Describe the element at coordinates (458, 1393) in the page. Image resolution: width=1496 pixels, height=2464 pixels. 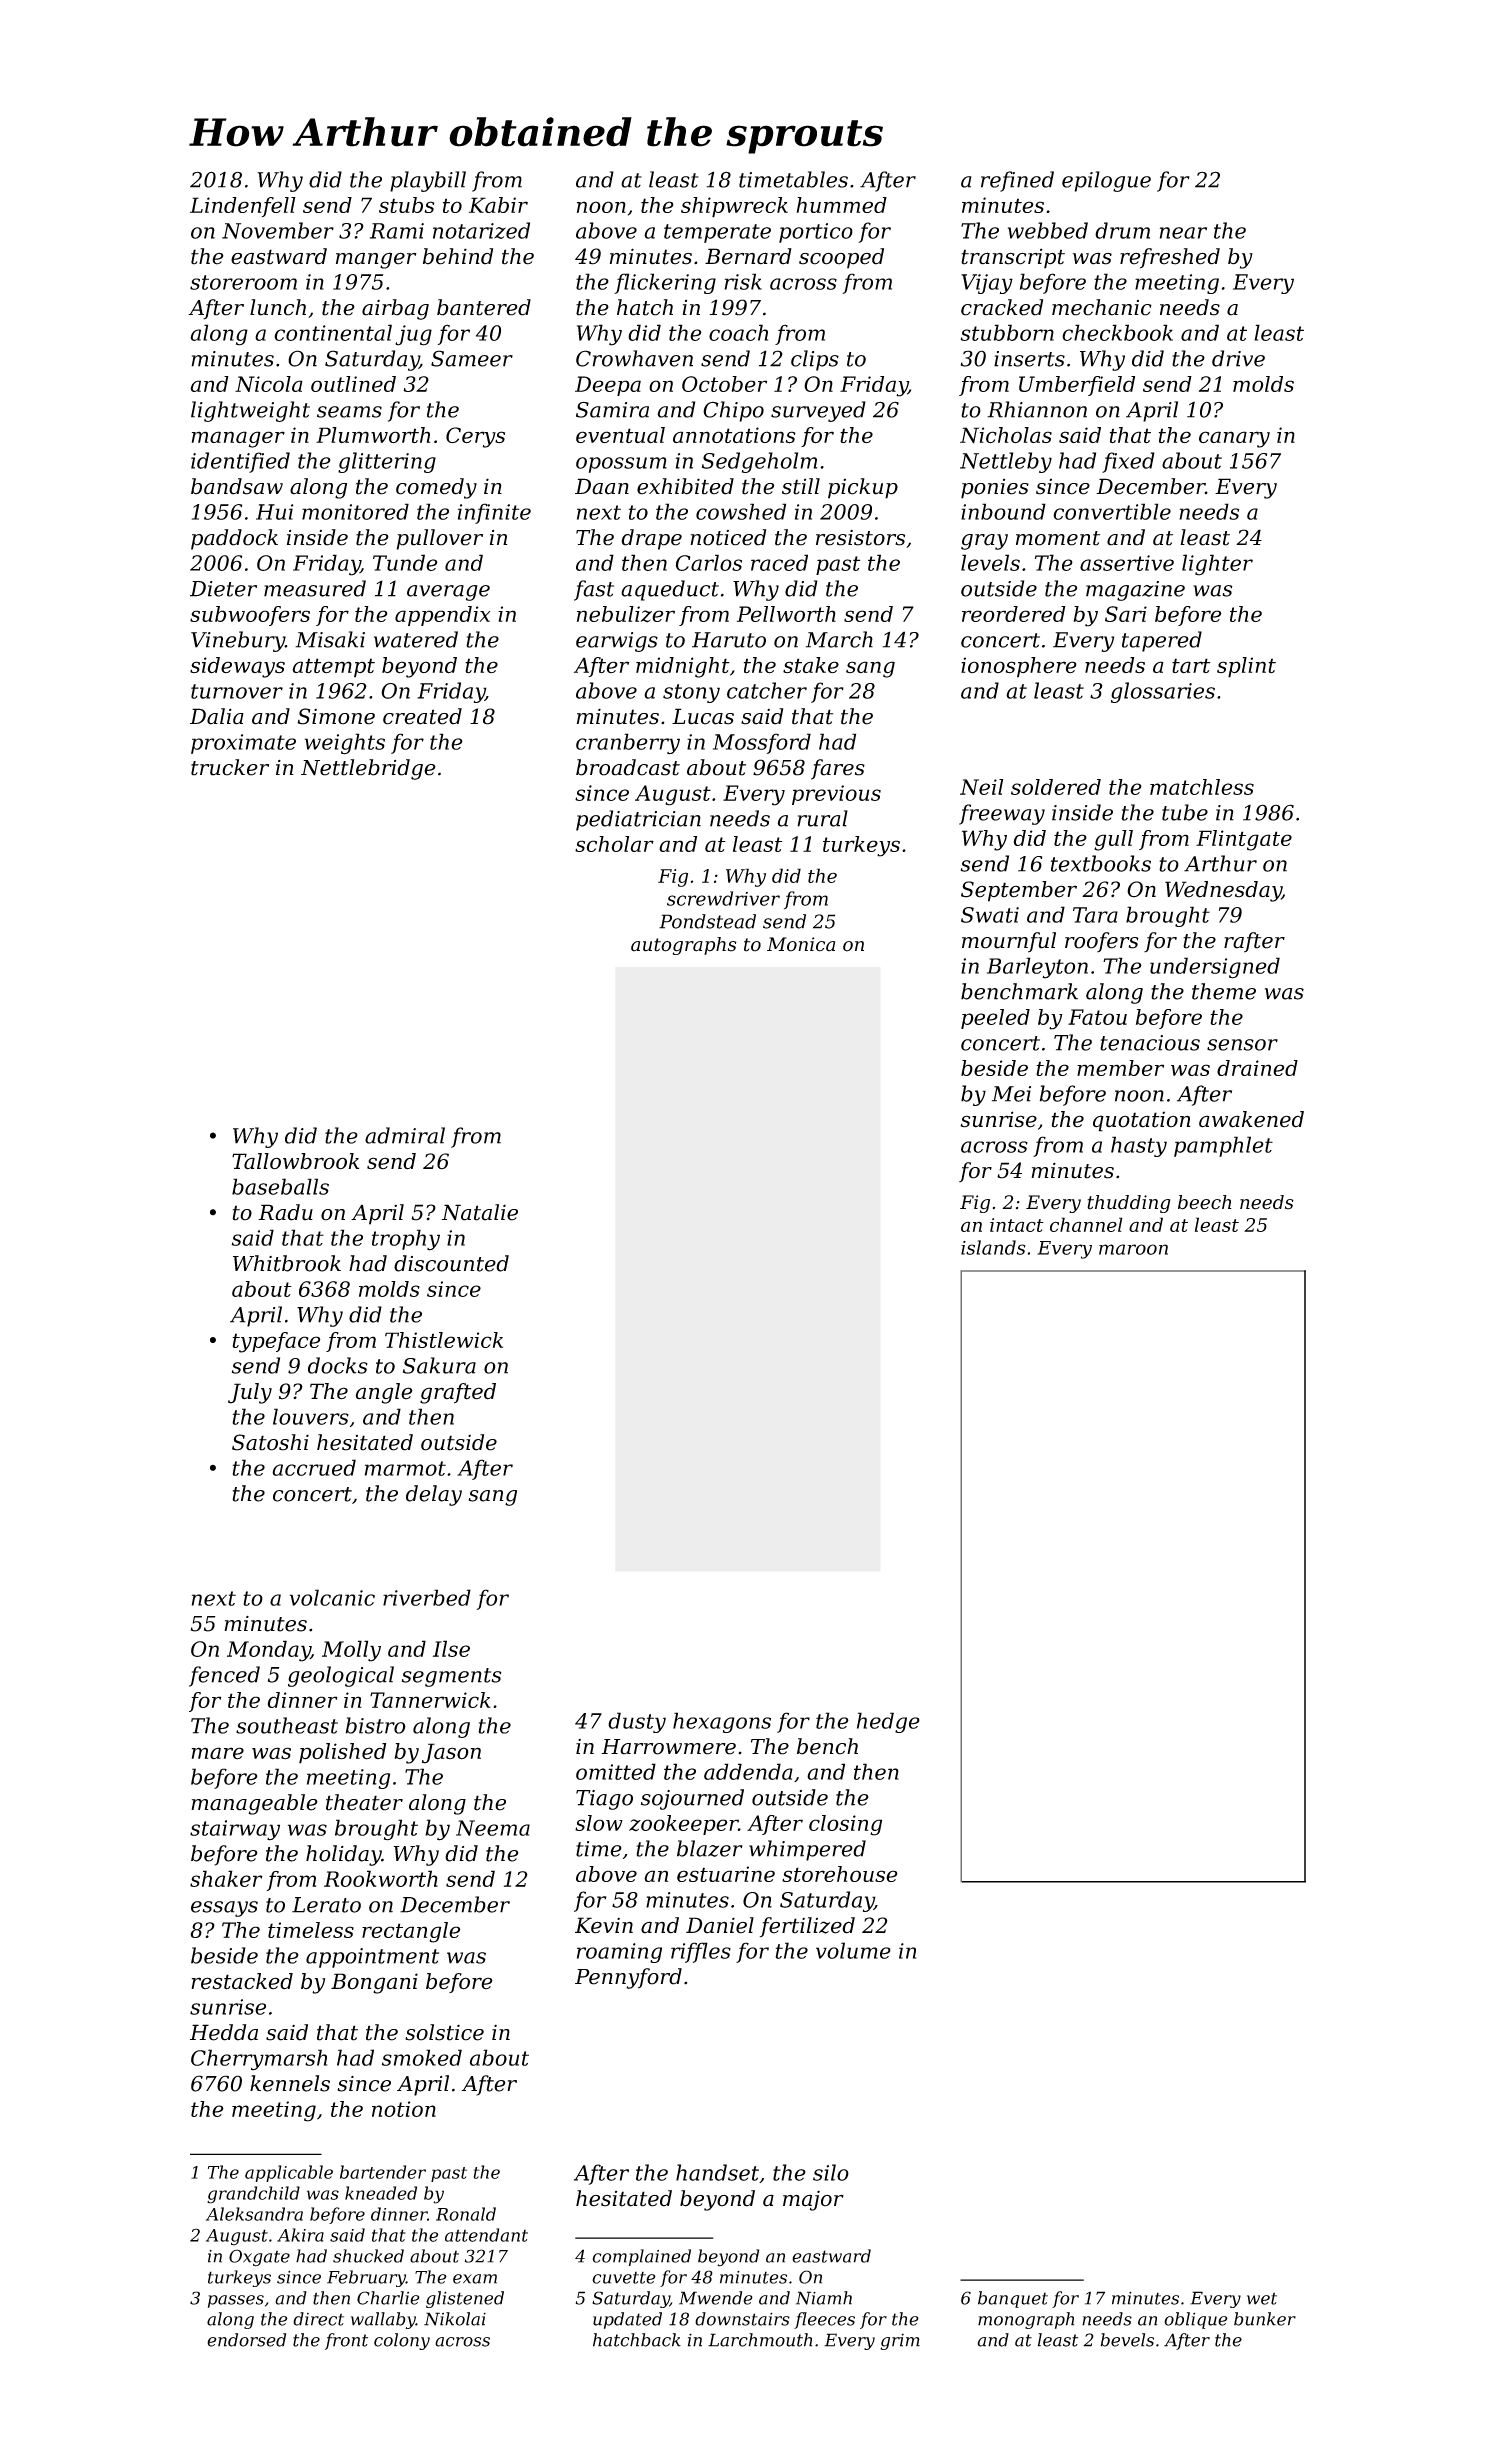
I see `grafted` at that location.
